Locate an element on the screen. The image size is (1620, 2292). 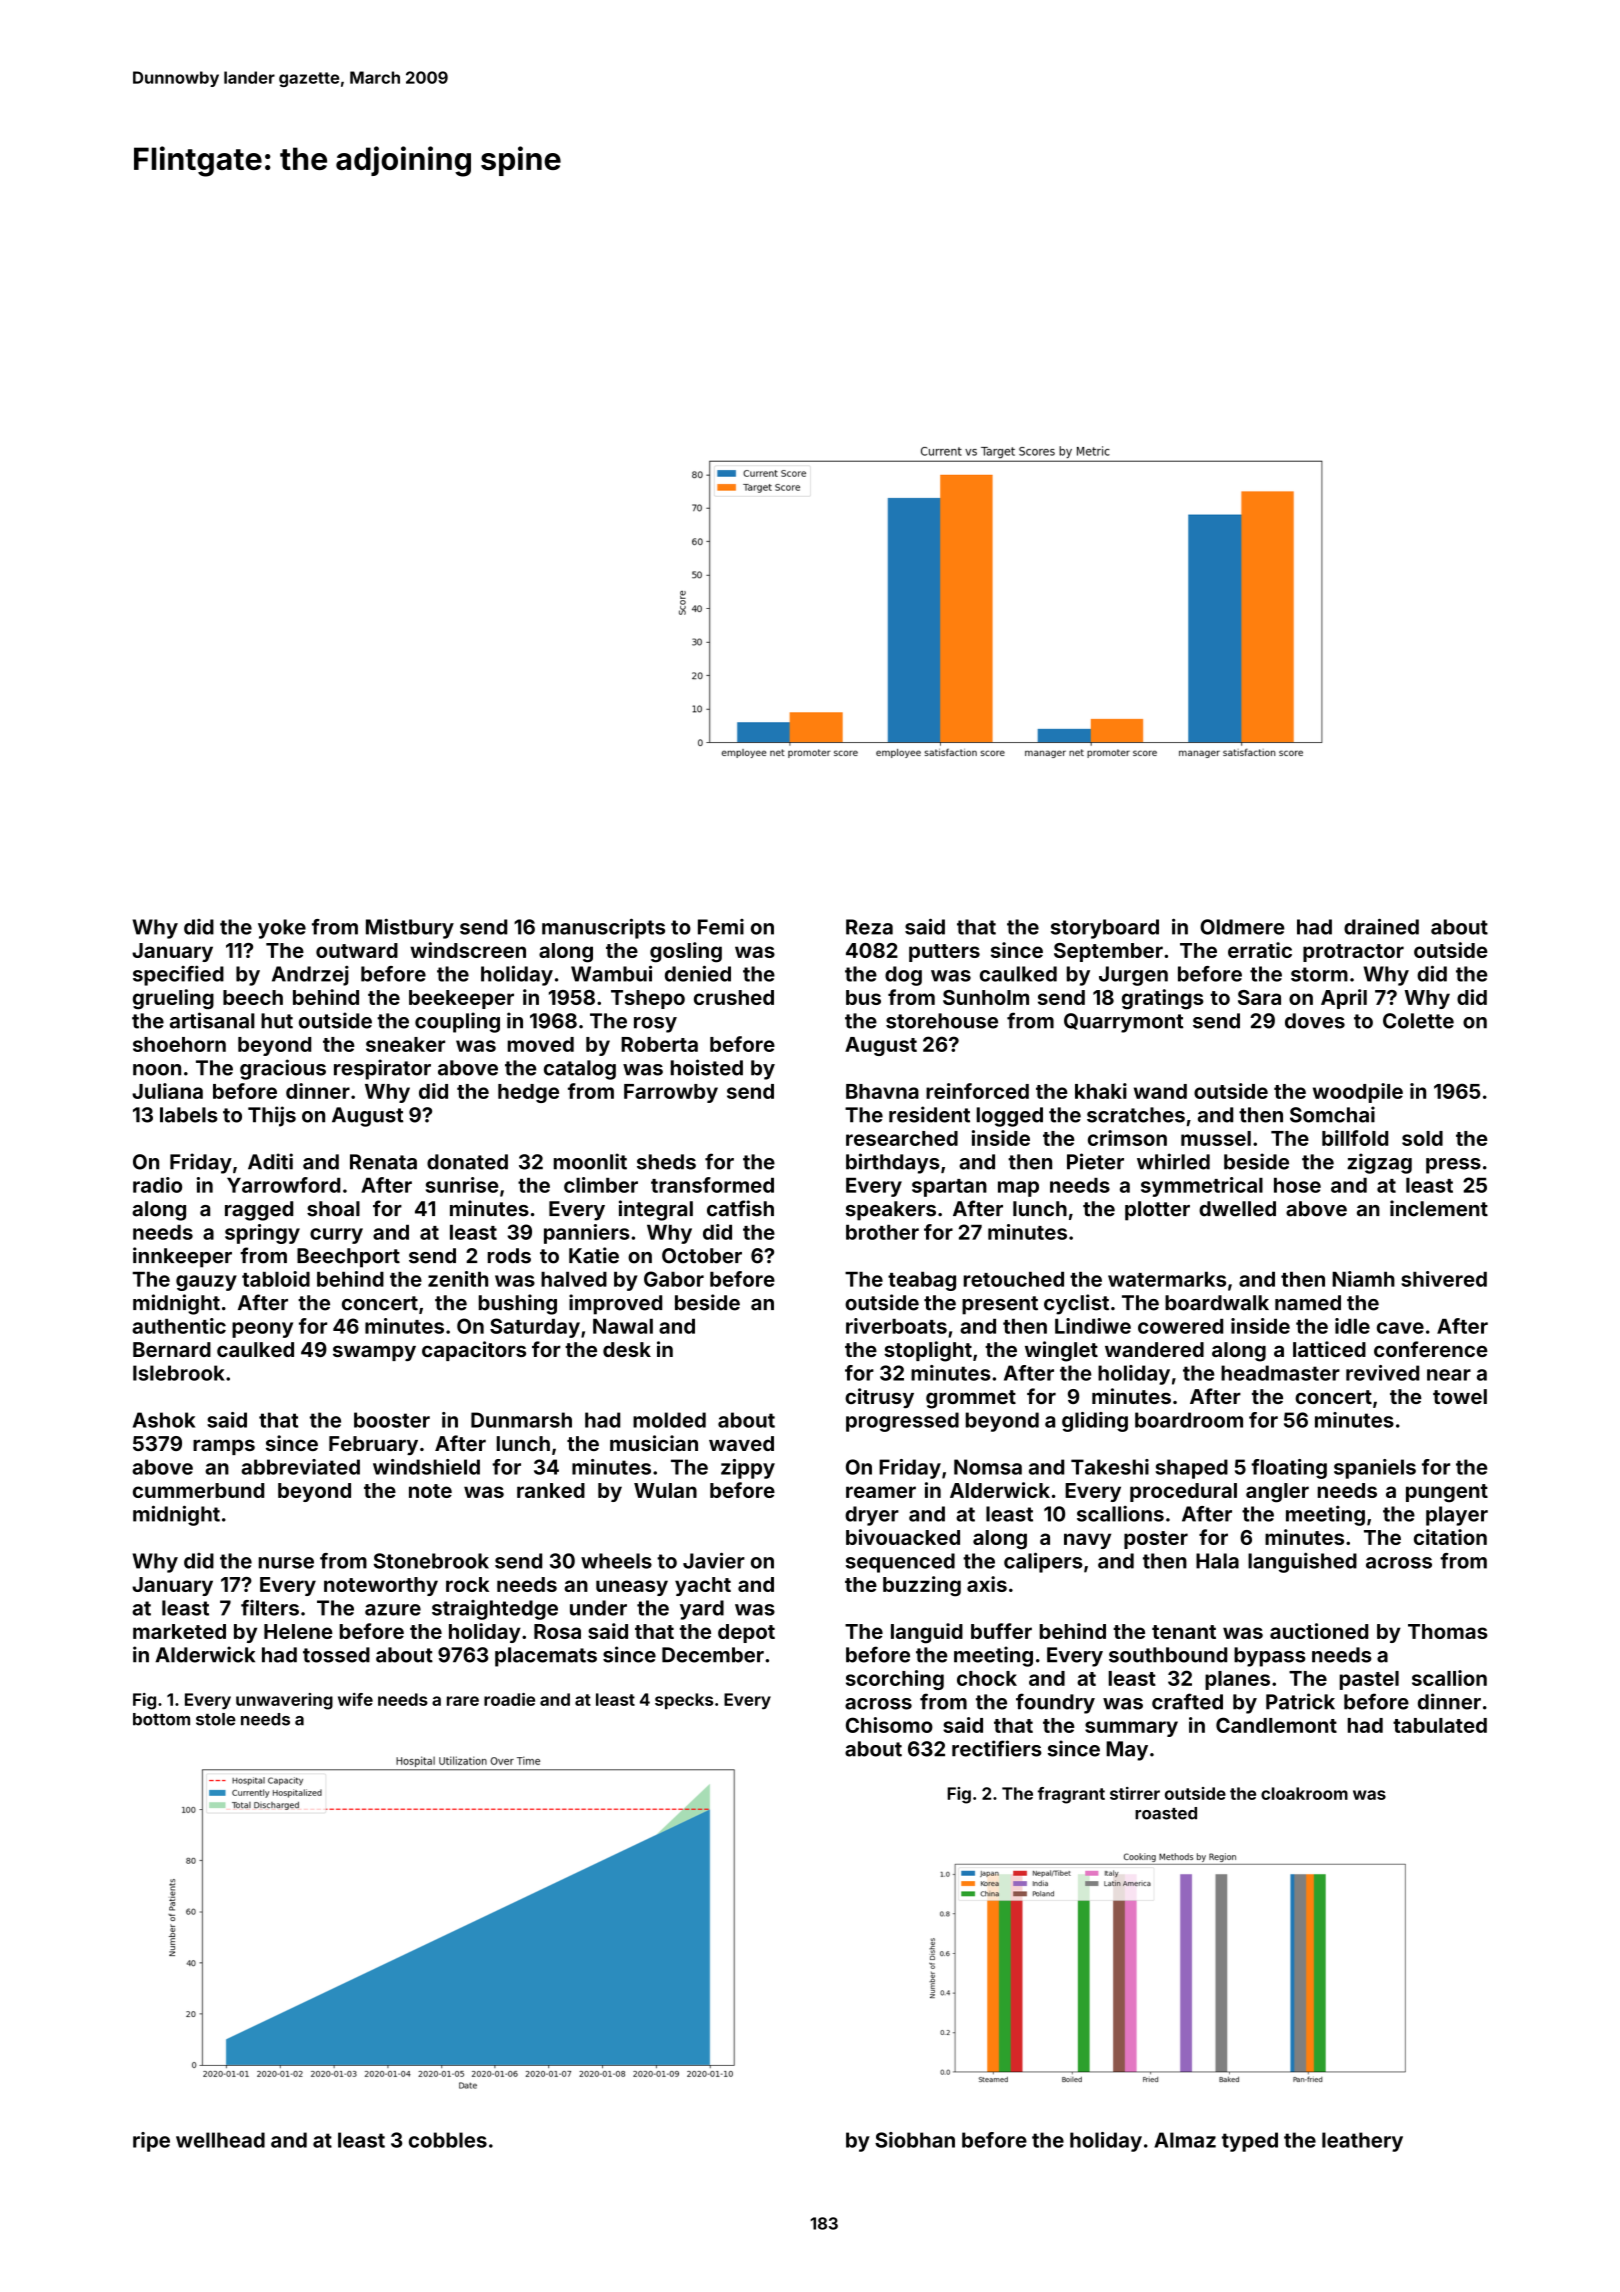
conference is located at coordinates (1431, 1349).
